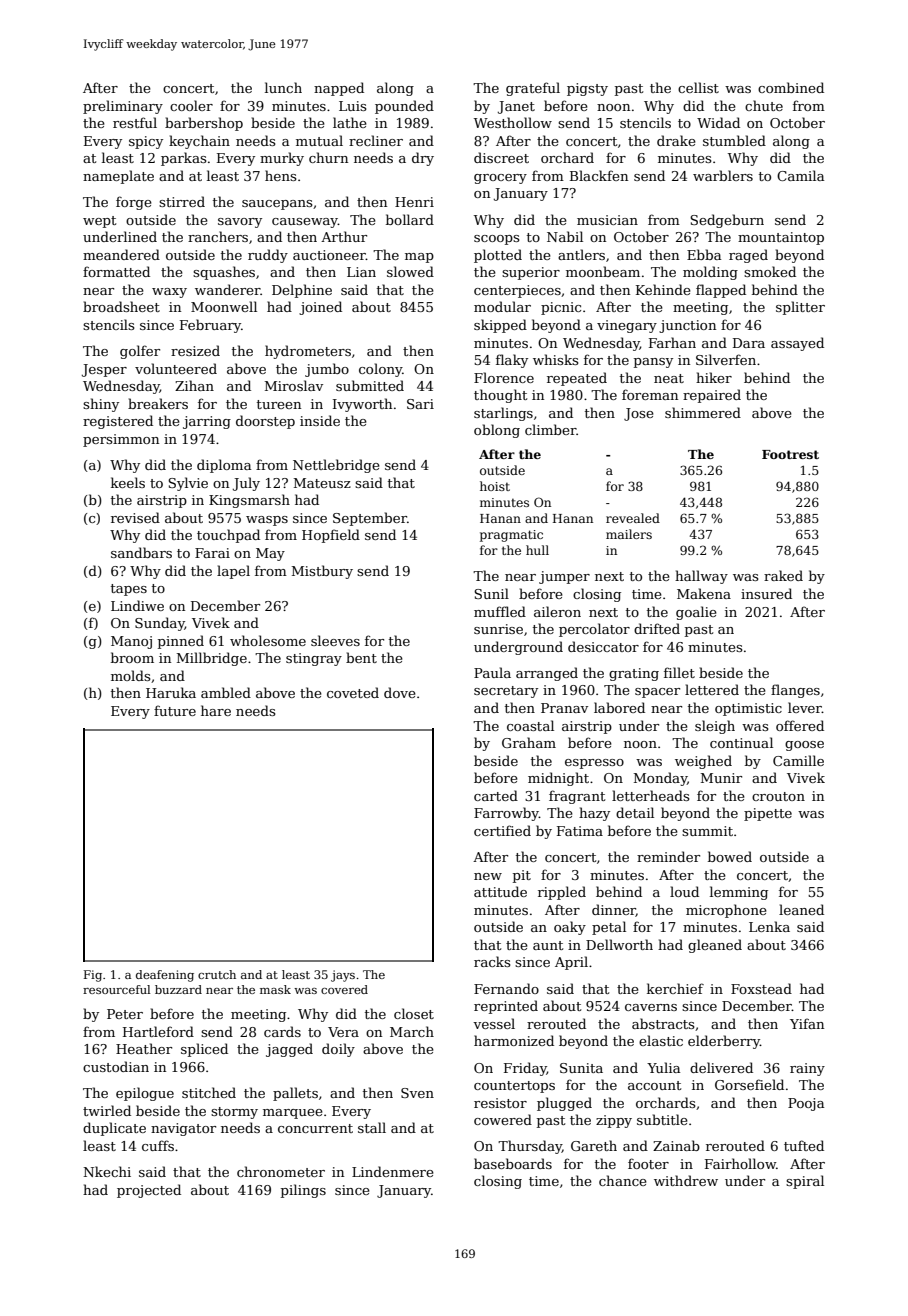 Image resolution: width=908 pixels, height=1316 pixels. Describe the element at coordinates (807, 1069) in the screenshot. I see `rainy` at that location.
